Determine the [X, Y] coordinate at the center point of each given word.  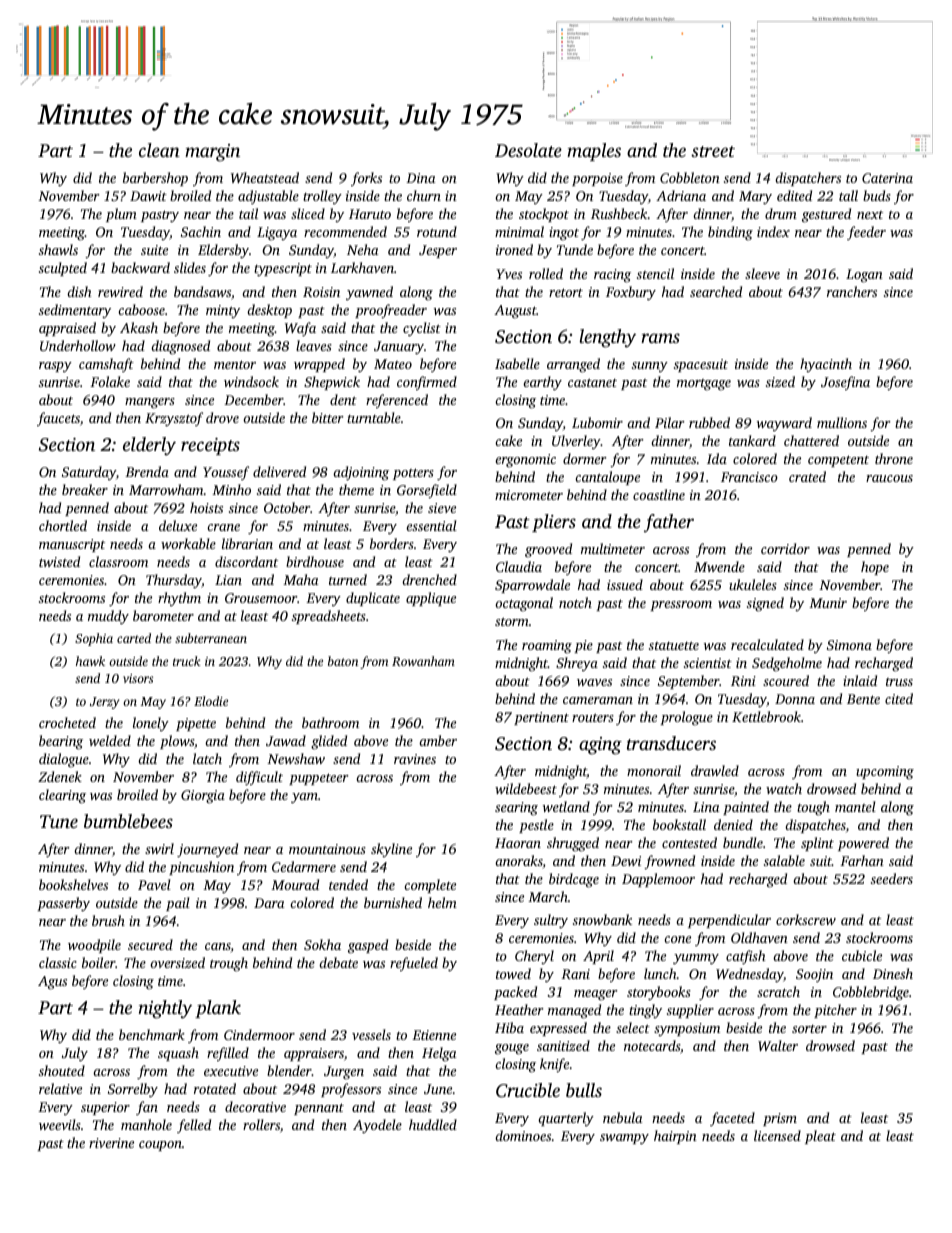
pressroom [681, 606]
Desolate [528, 150]
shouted [62, 1070]
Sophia [94, 639]
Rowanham [423, 661]
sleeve [762, 273]
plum [121, 215]
